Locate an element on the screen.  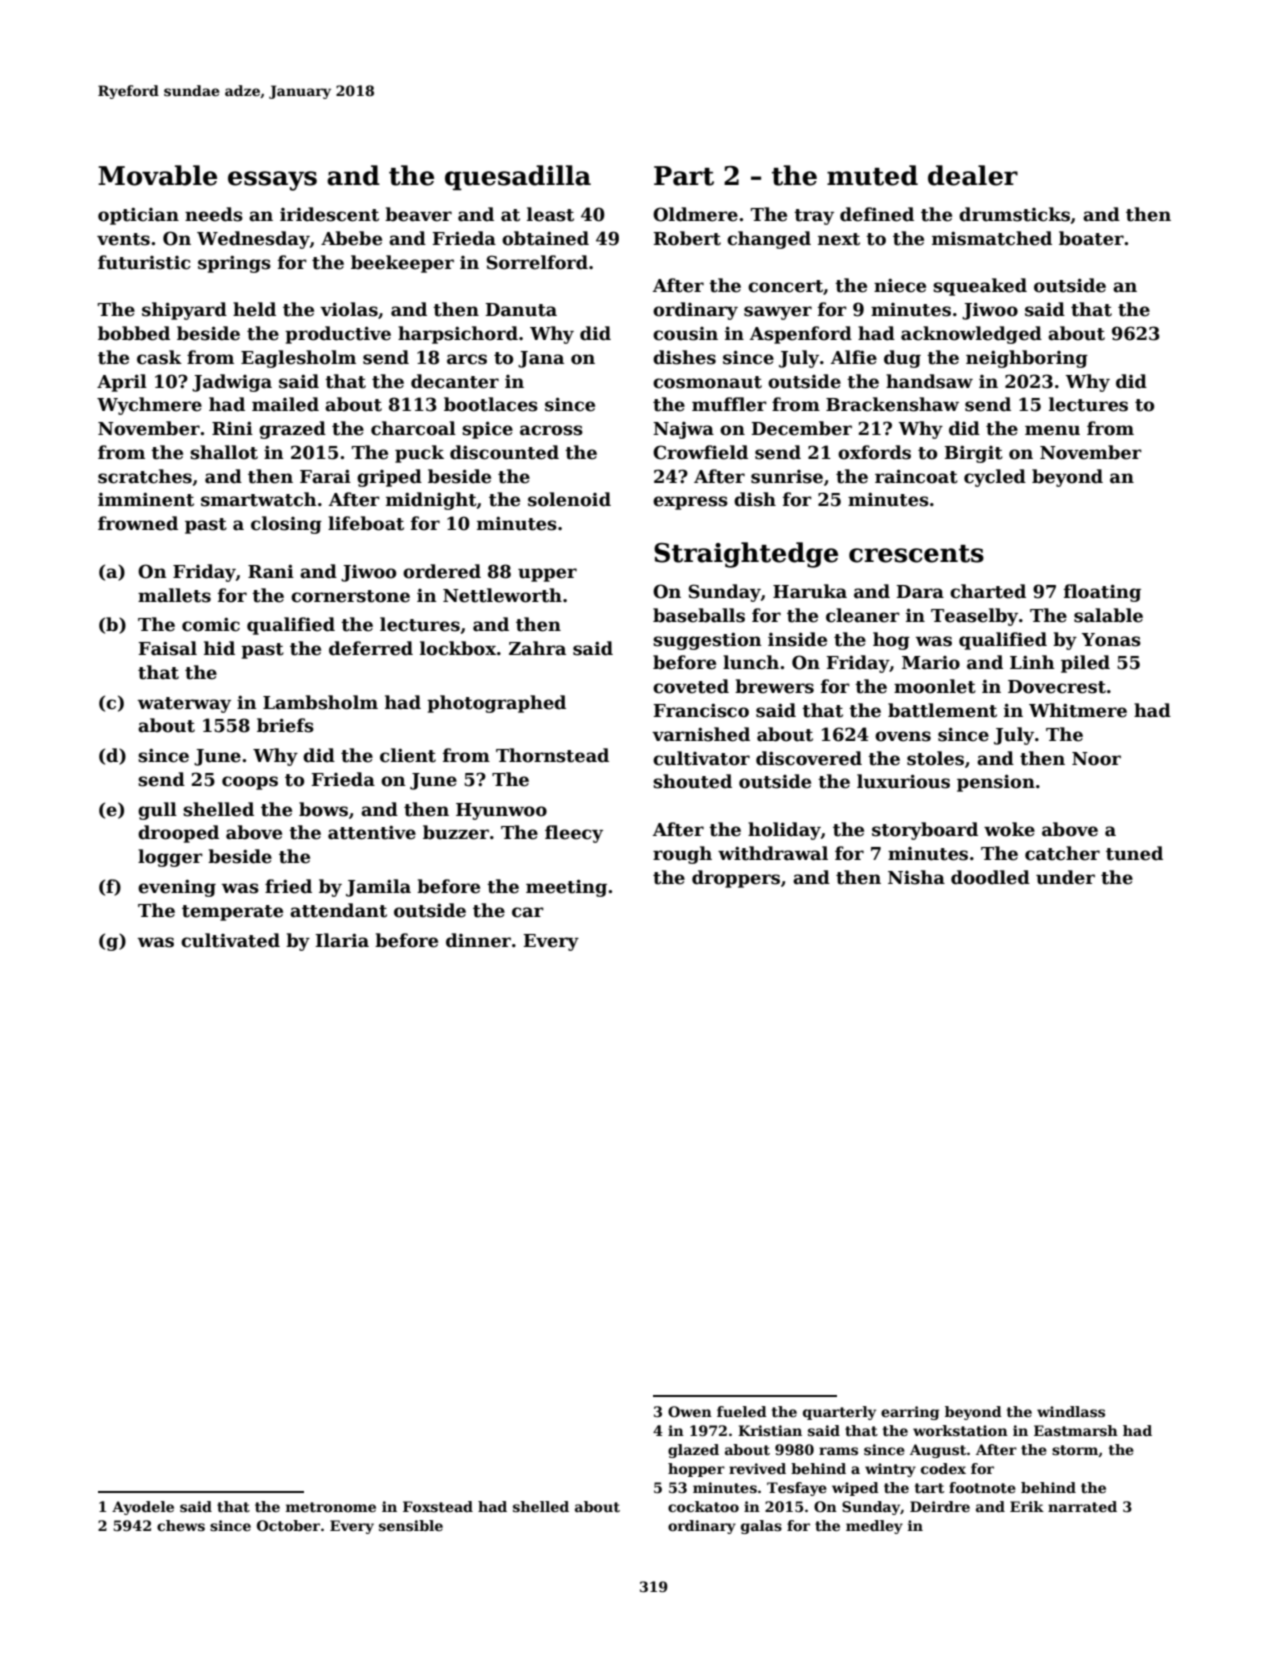
metronome is located at coordinates (331, 1507).
